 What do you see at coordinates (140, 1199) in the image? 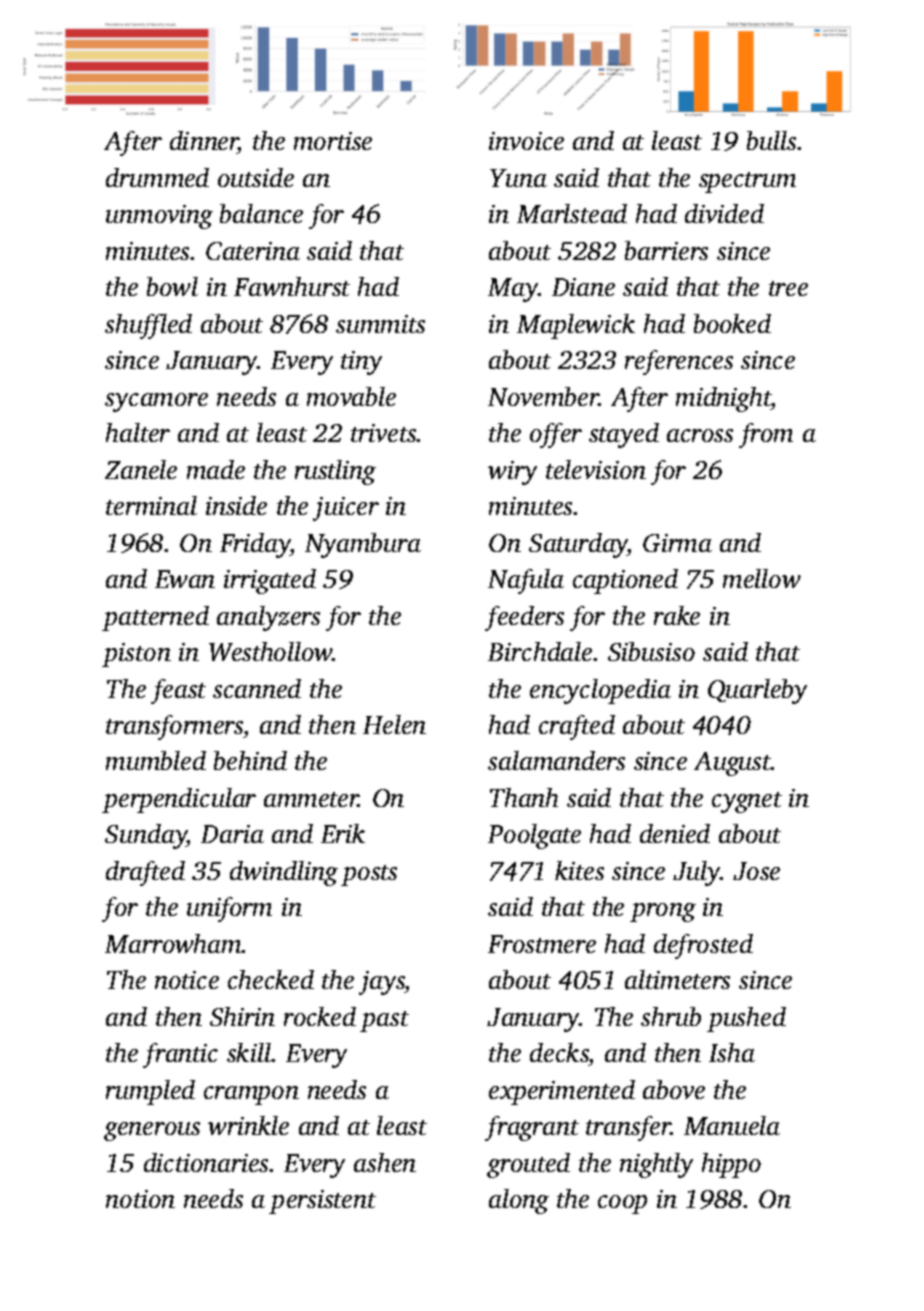
I see `notion` at bounding box center [140, 1199].
